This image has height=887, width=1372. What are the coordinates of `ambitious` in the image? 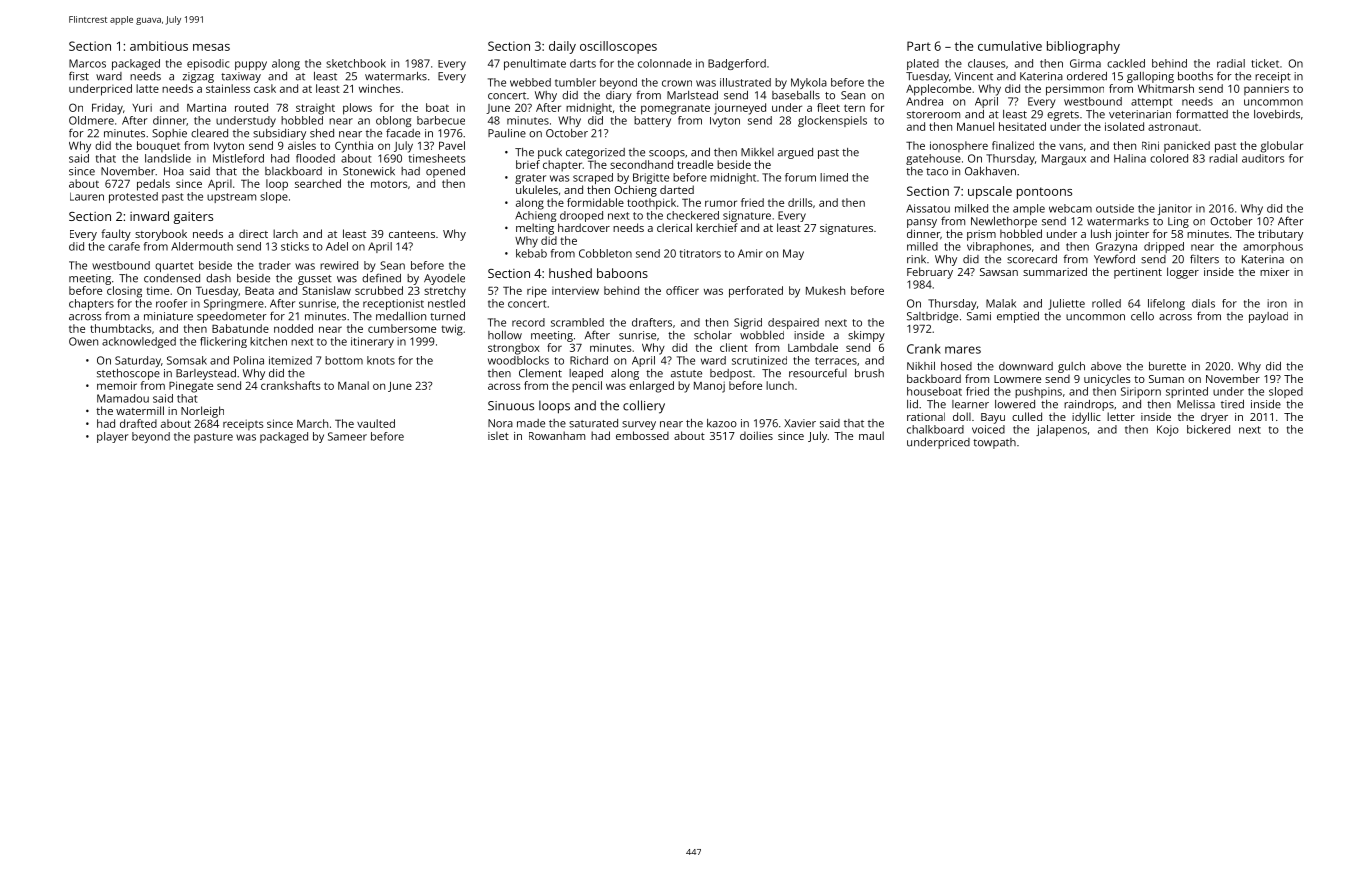 It's located at (159, 46).
